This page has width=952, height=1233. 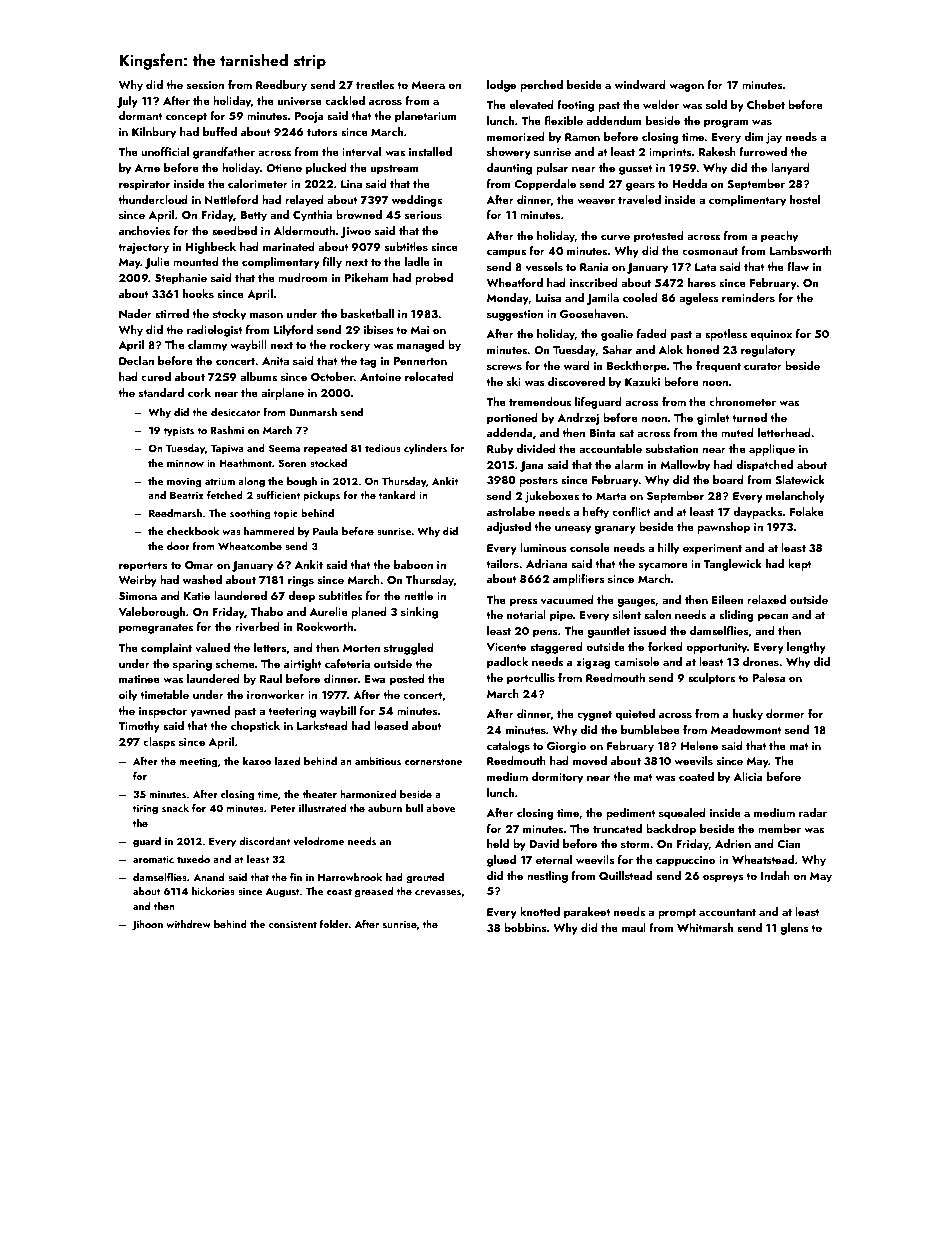 I want to click on washed, so click(x=202, y=579).
